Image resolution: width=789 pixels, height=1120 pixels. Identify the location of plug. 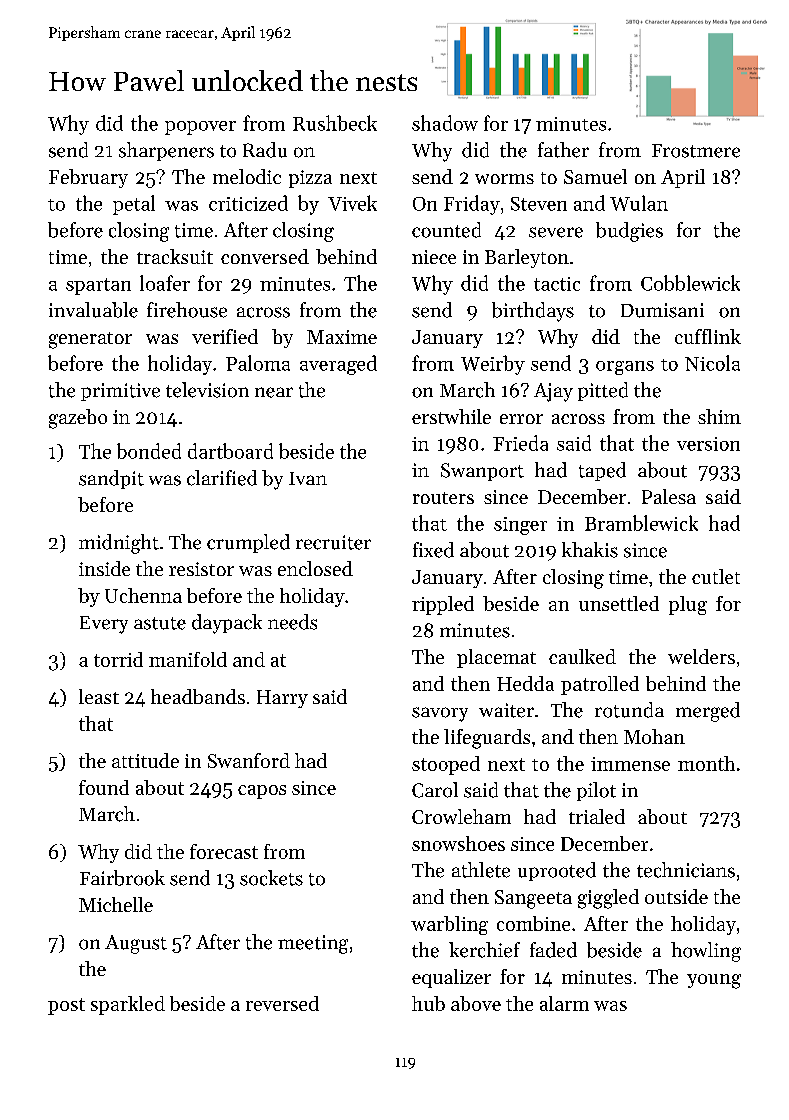
(688, 605).
